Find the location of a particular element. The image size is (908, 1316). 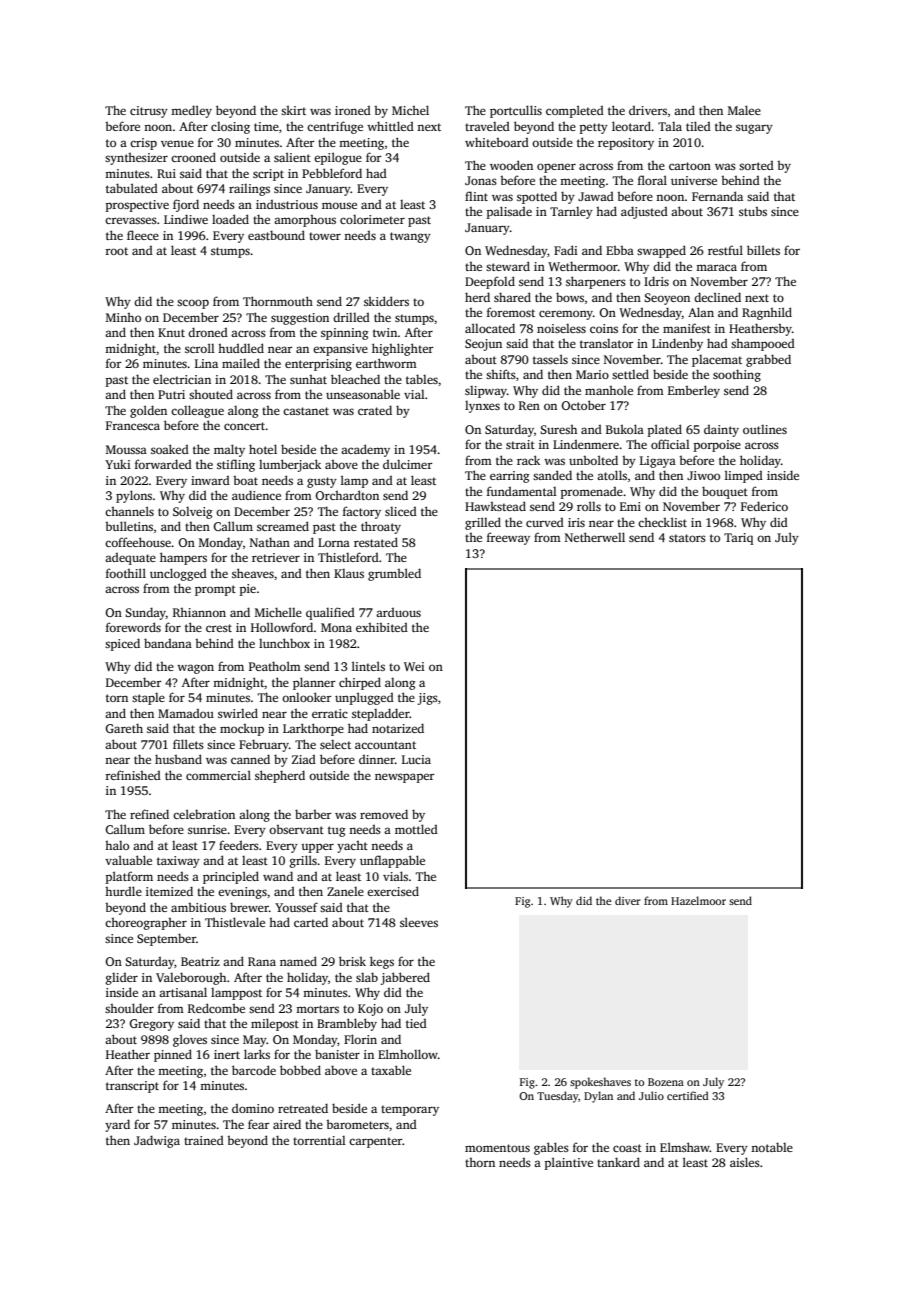

newspaper is located at coordinates (404, 778).
